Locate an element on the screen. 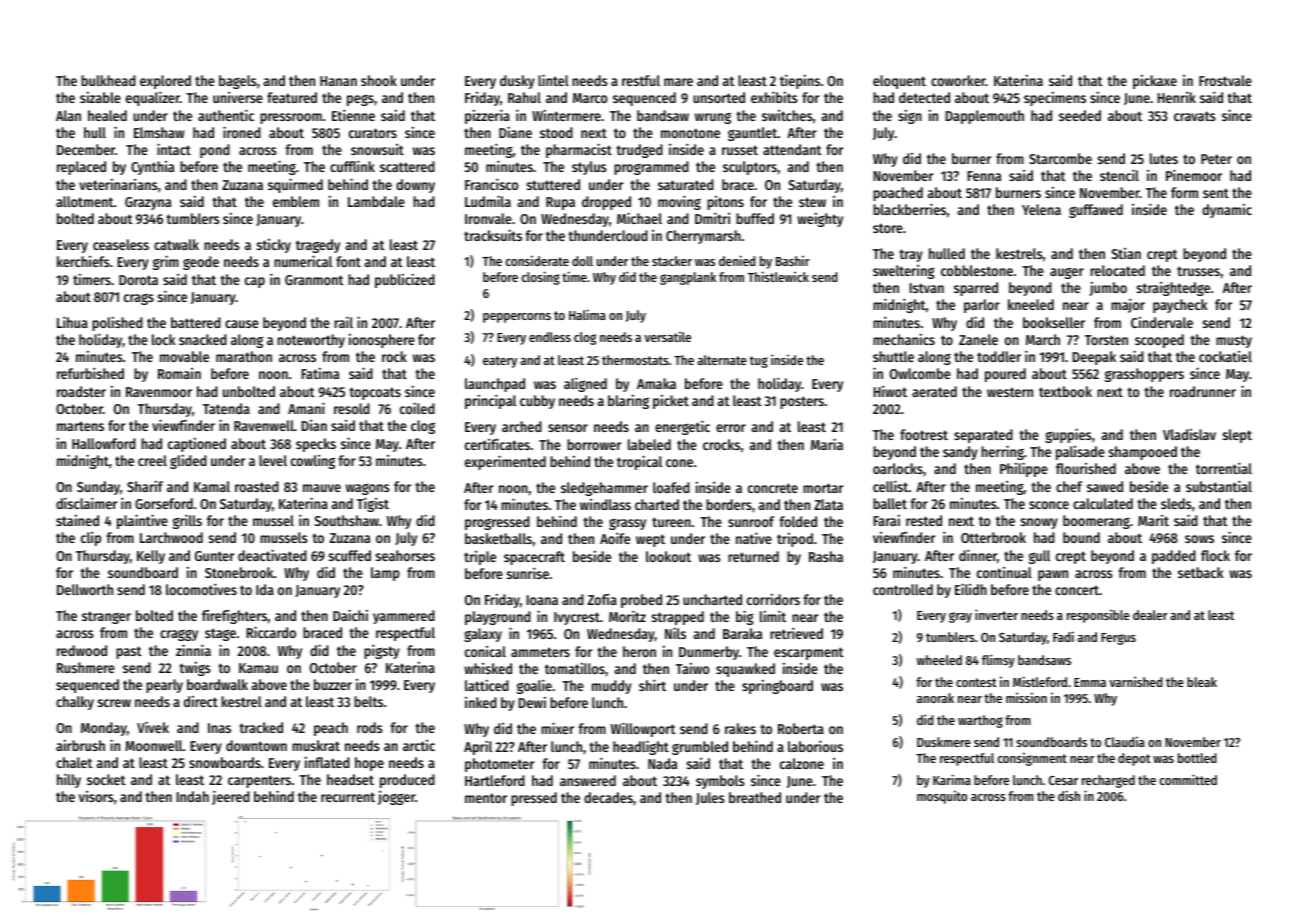 Image resolution: width=1308 pixels, height=924 pixels. Grazyna is located at coordinates (148, 203).
